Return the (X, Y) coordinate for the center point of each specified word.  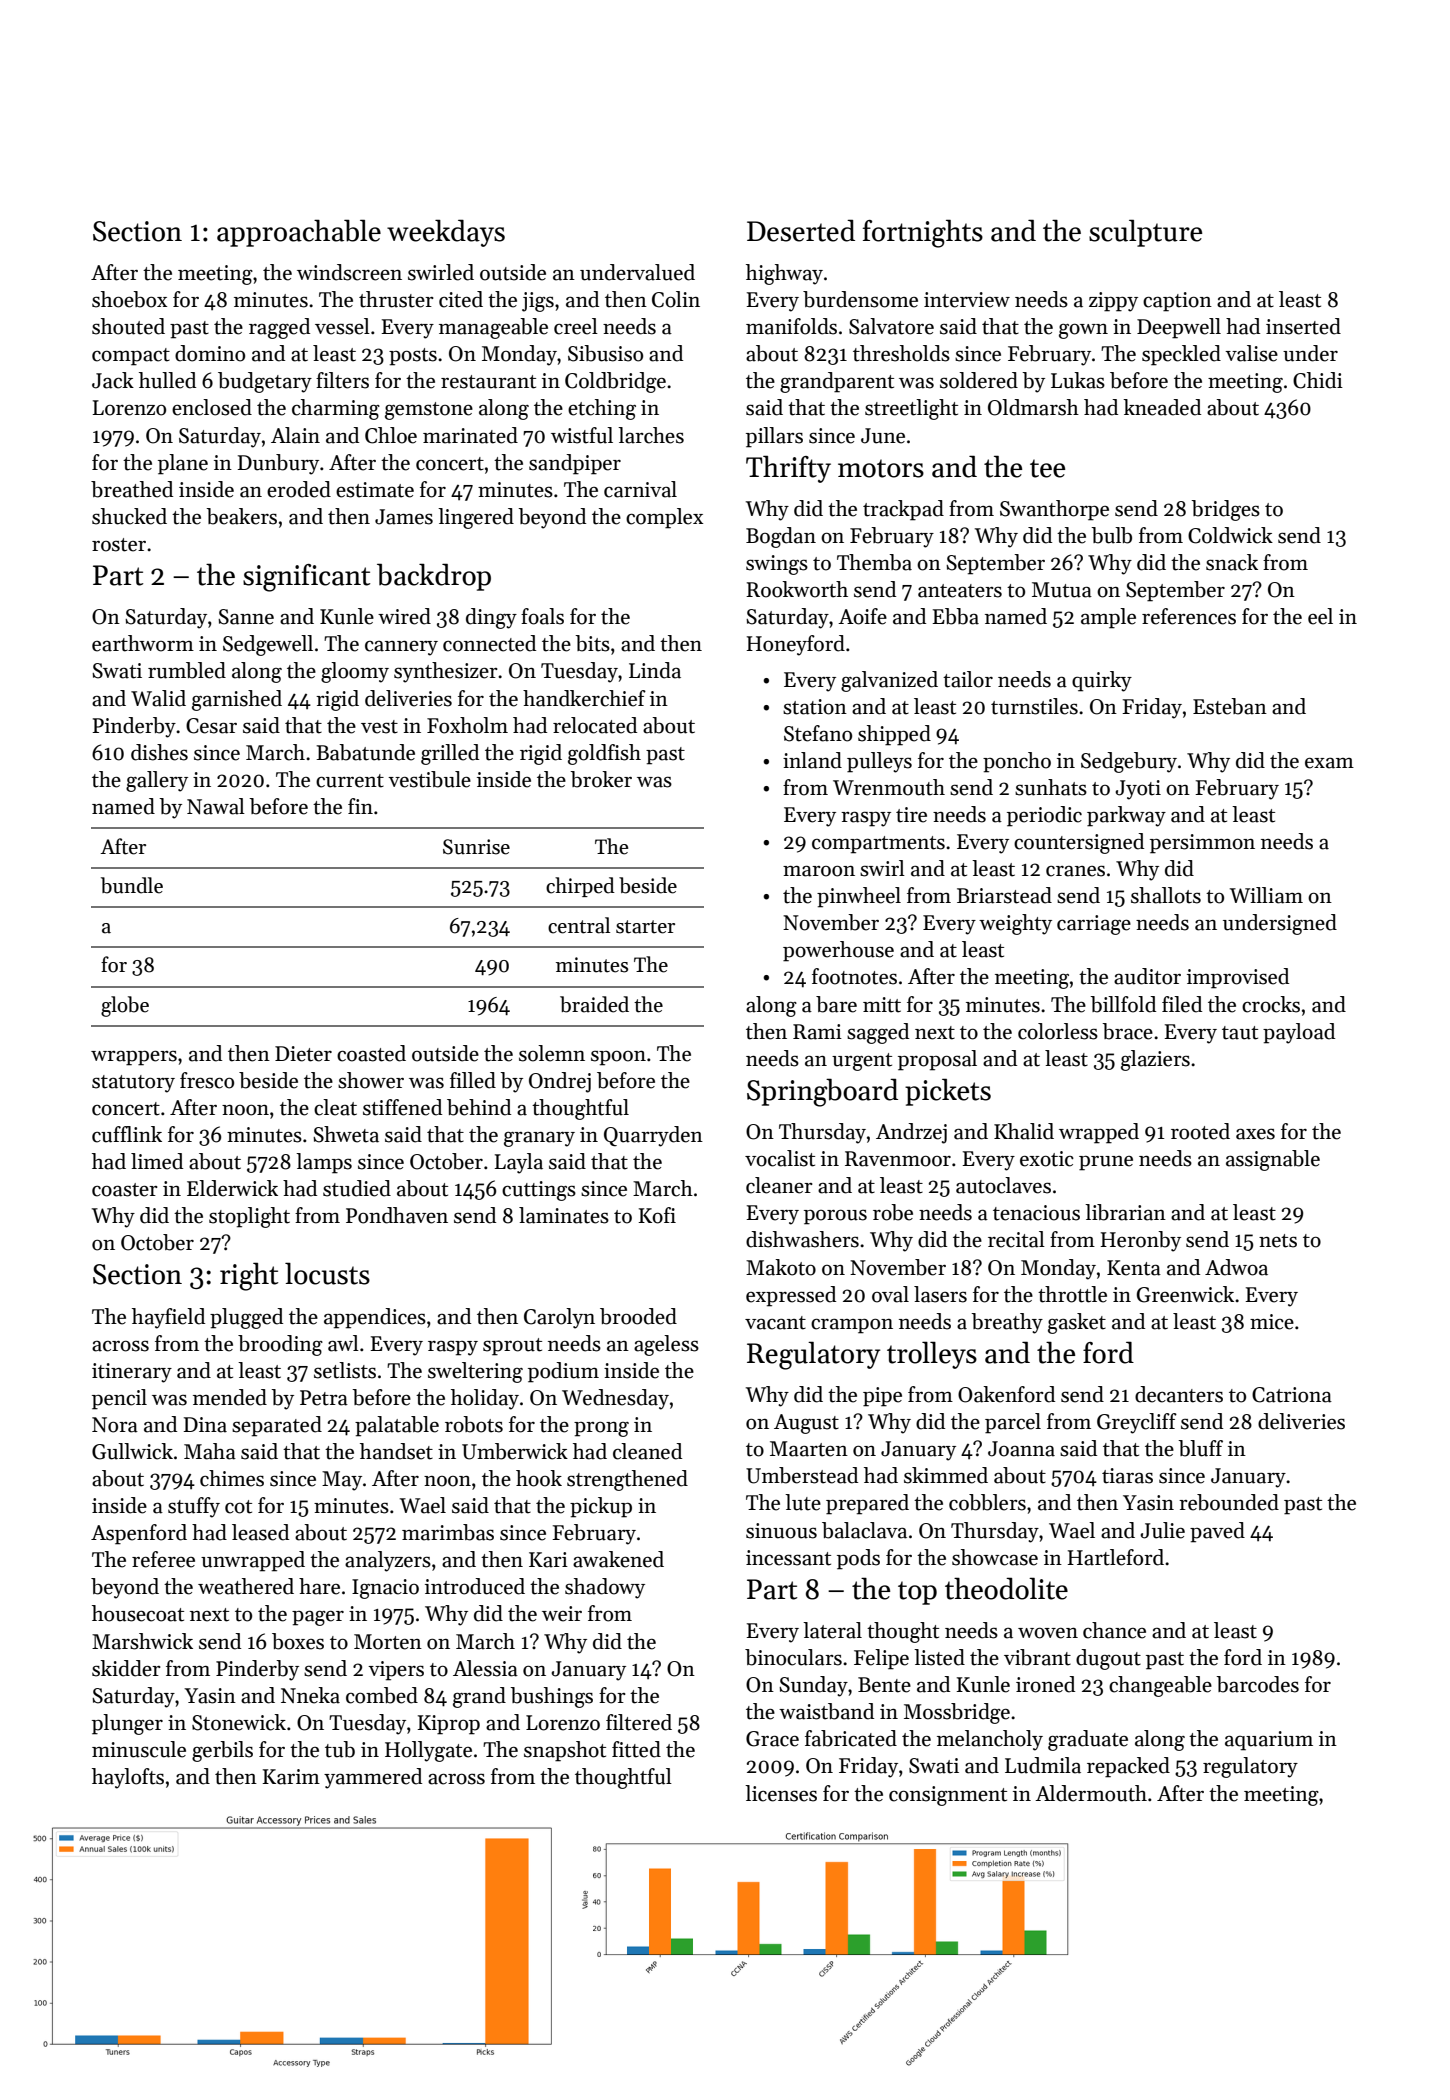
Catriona (1292, 1395)
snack (1232, 562)
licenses (781, 1793)
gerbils (222, 1751)
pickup (601, 1507)
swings (777, 565)
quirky (1102, 681)
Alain (295, 435)
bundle (132, 885)
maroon (819, 871)
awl (343, 1343)
